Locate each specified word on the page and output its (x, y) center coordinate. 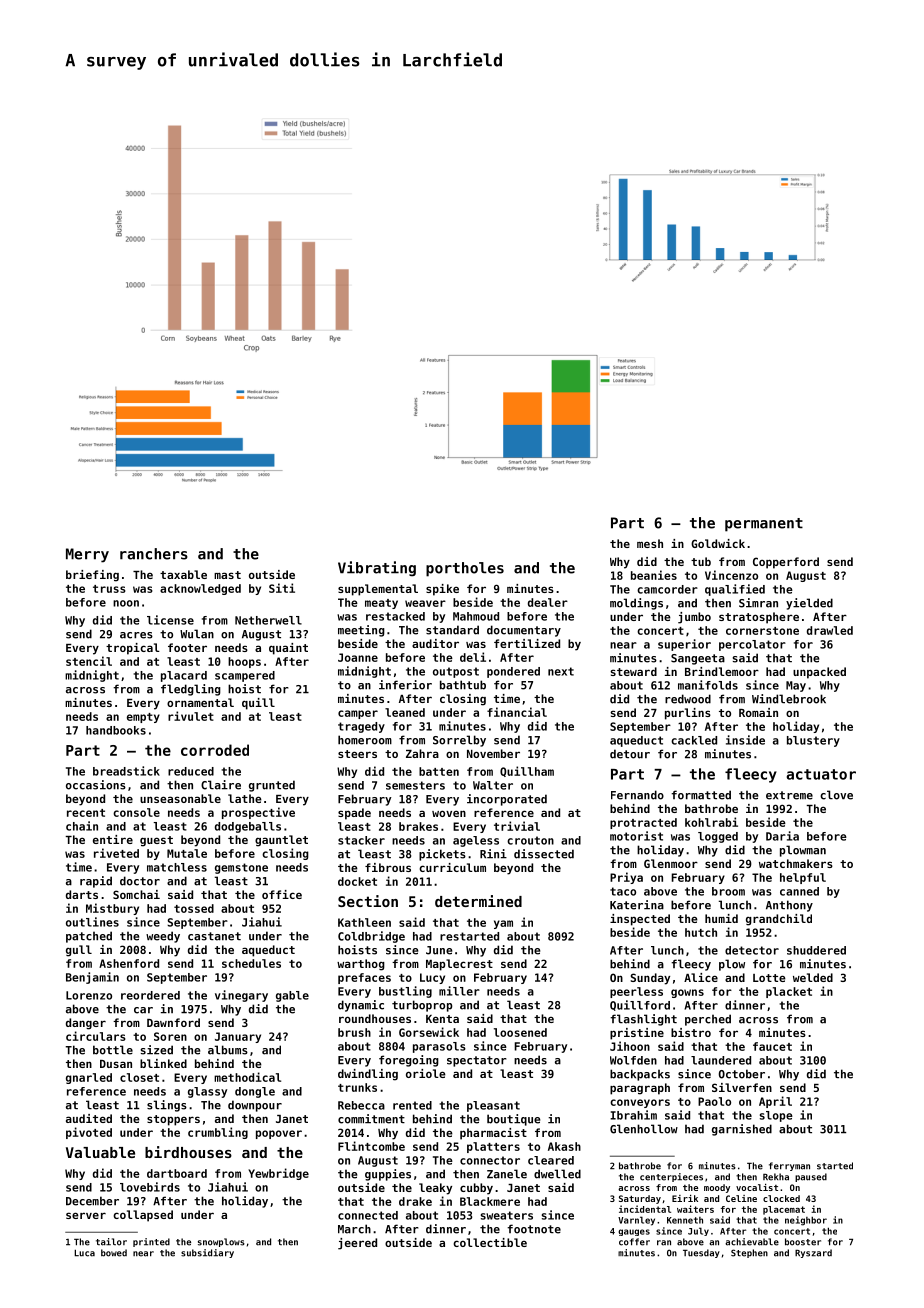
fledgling (191, 690)
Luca (84, 1253)
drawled (830, 630)
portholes (465, 569)
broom (728, 891)
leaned (405, 712)
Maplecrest (459, 965)
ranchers (154, 554)
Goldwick (718, 543)
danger (86, 1024)
